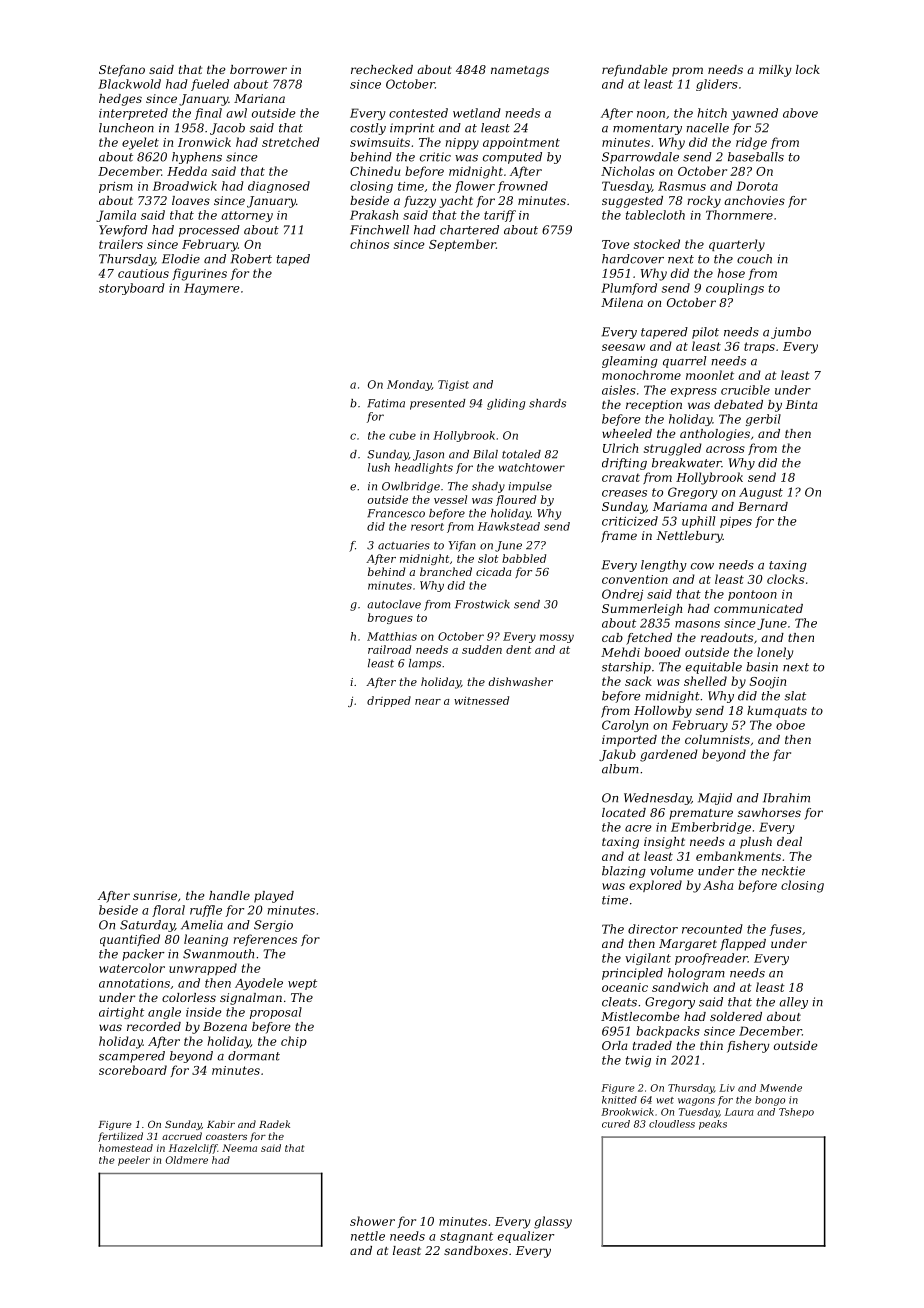 This page has height=1308, width=924. I want to click on dripped, so click(389, 701).
